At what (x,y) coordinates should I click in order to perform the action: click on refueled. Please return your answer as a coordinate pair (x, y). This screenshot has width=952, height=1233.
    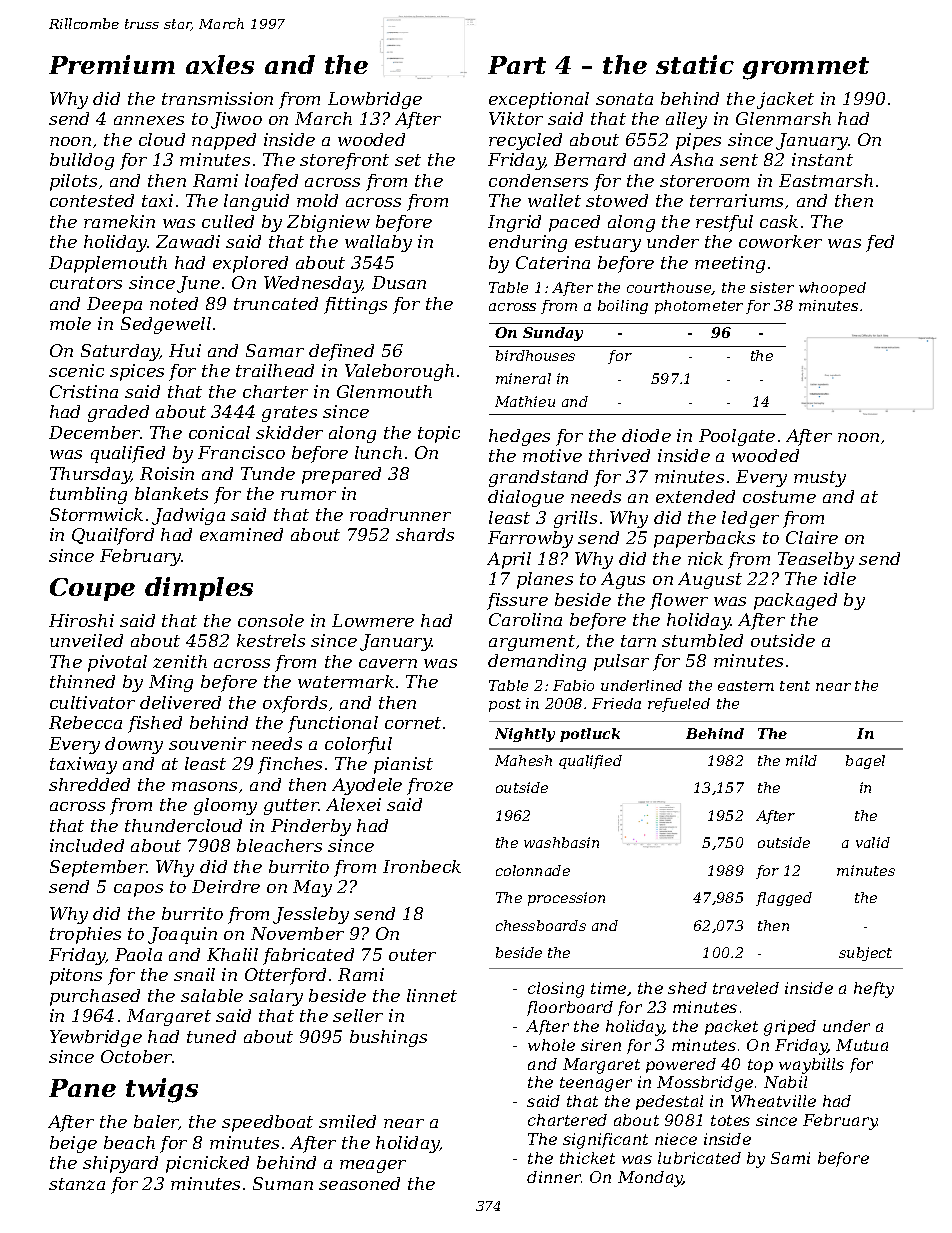
    Looking at the image, I should click on (679, 705).
